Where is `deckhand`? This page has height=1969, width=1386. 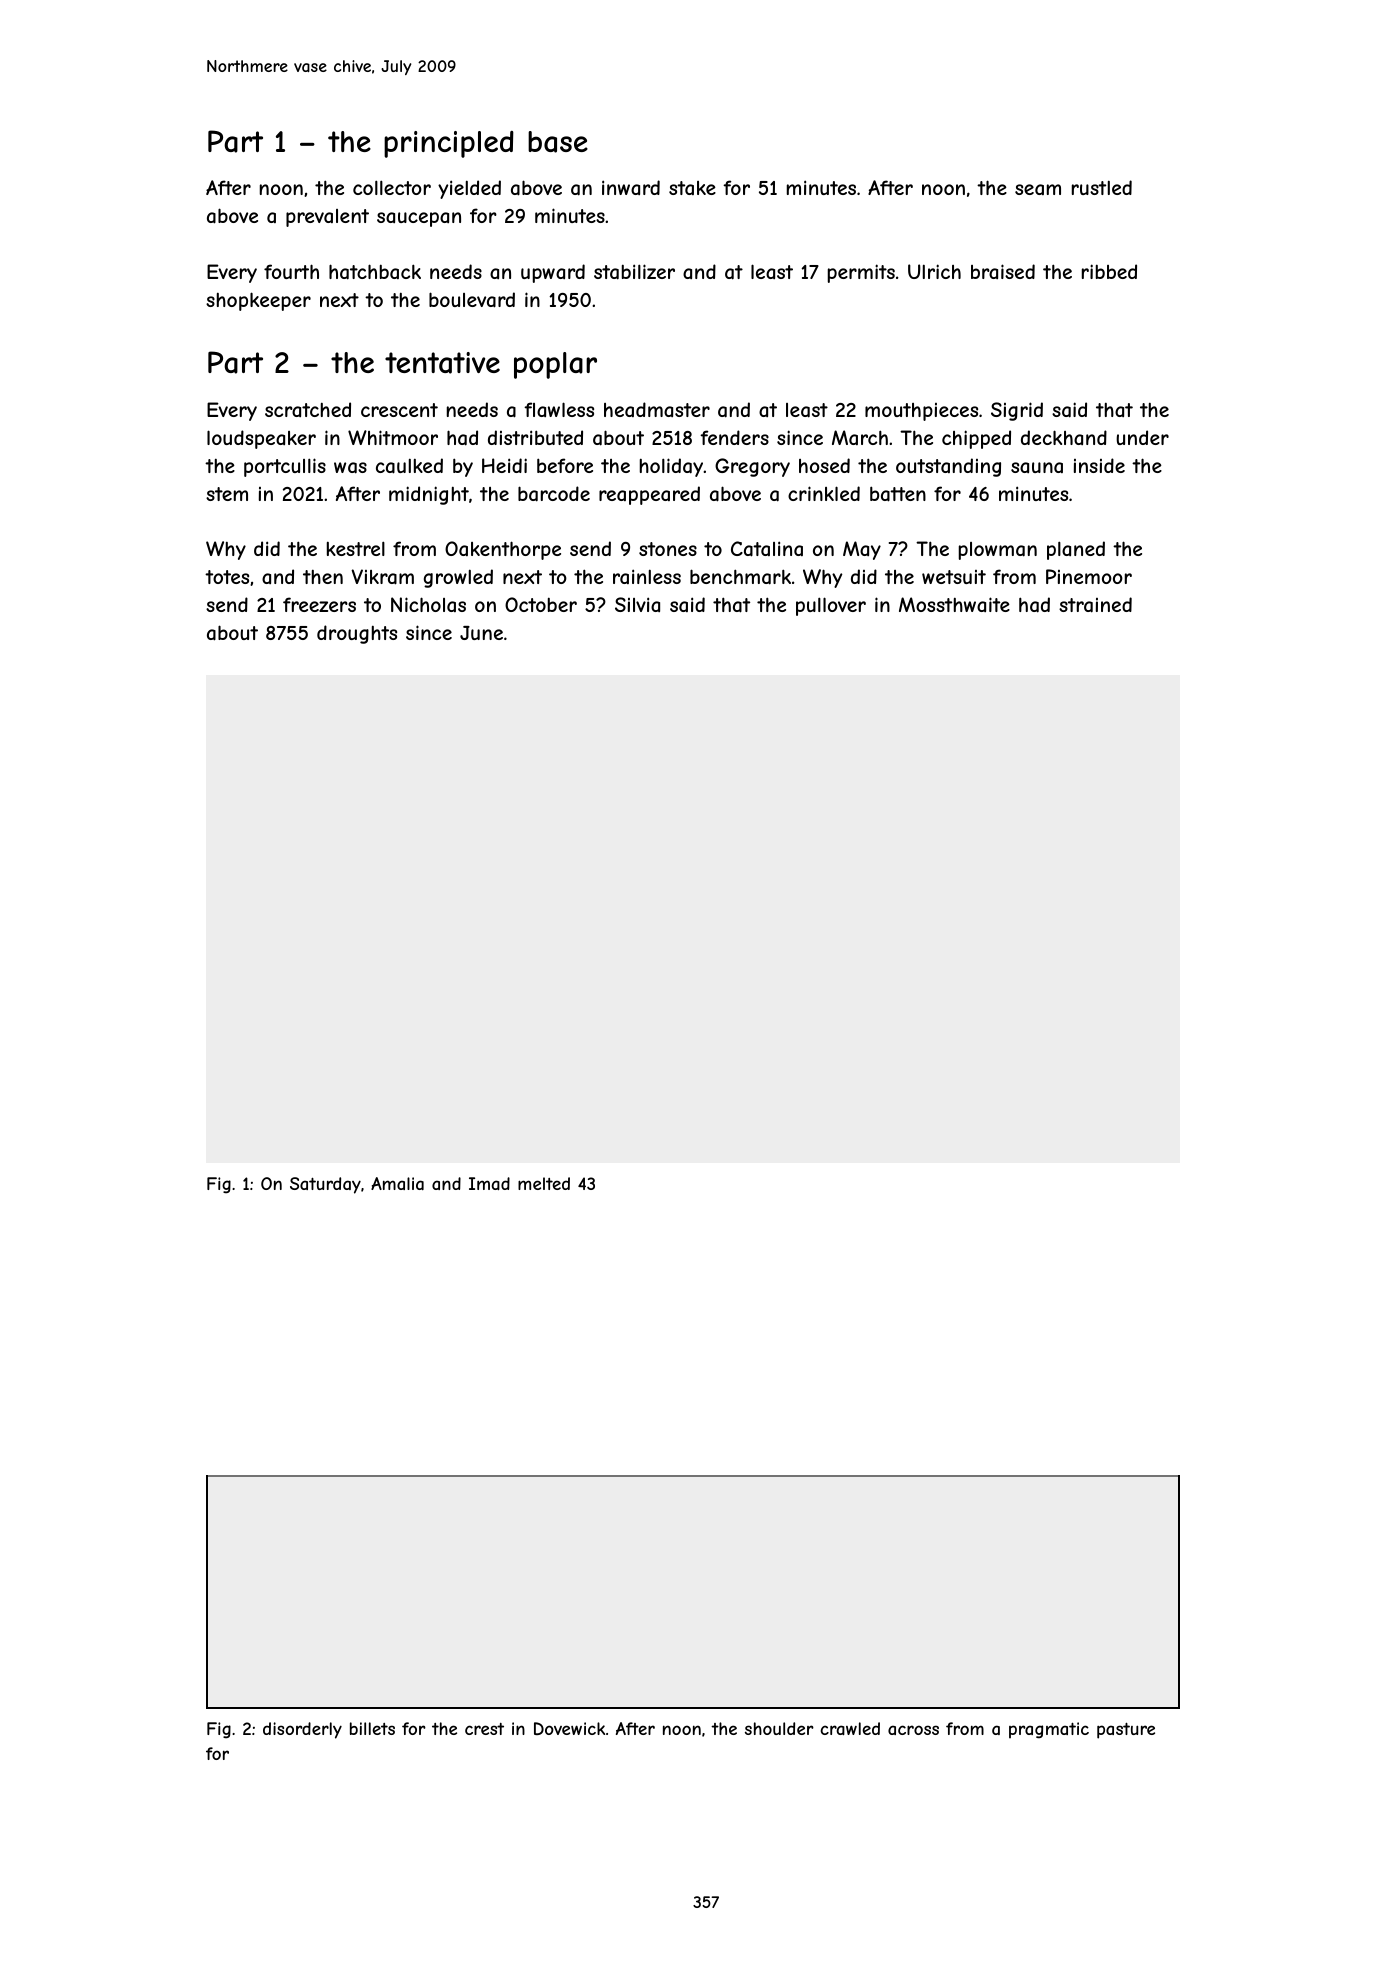 deckhand is located at coordinates (1064, 437).
